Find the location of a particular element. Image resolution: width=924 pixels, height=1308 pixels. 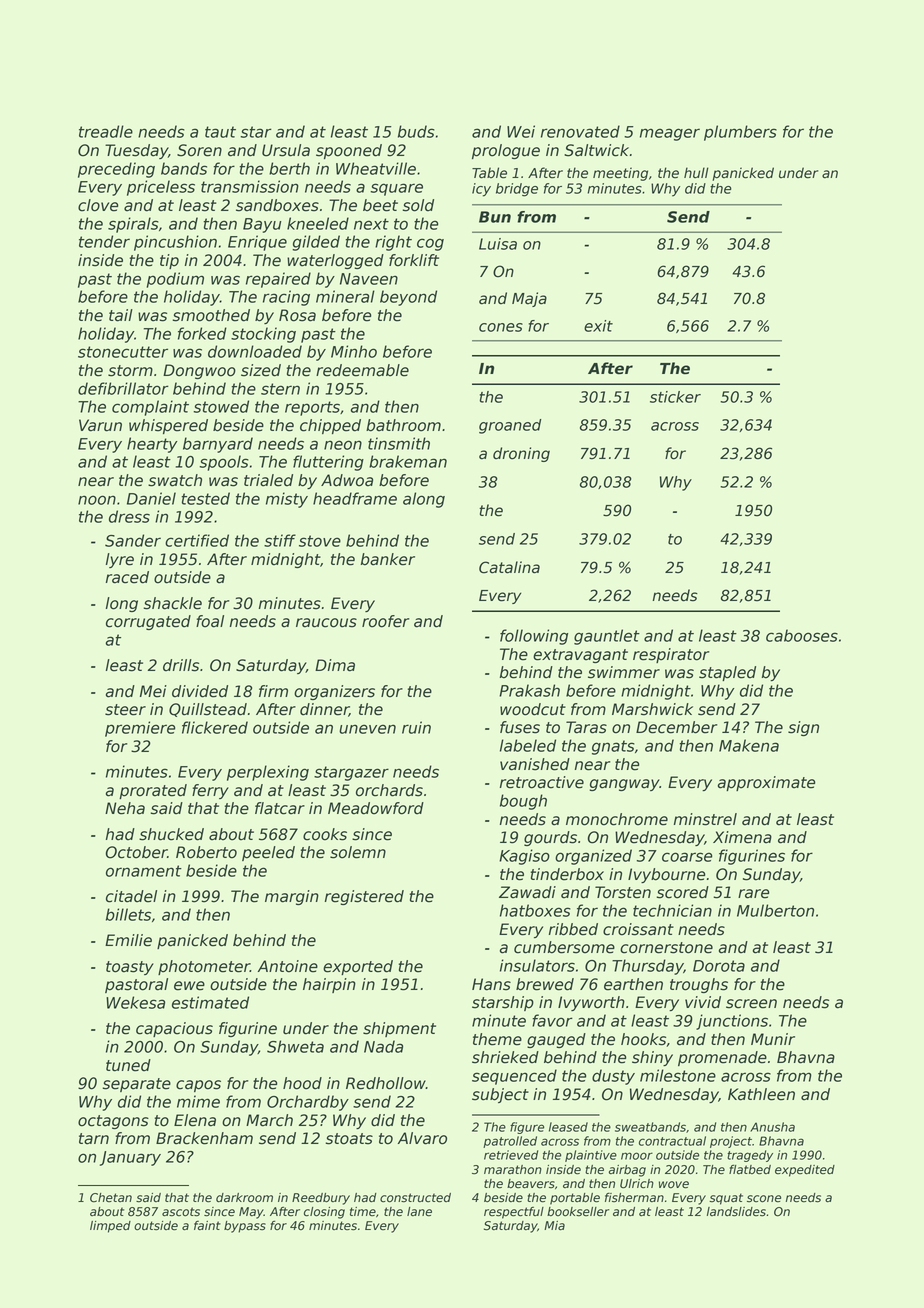

beavers is located at coordinates (531, 1184).
